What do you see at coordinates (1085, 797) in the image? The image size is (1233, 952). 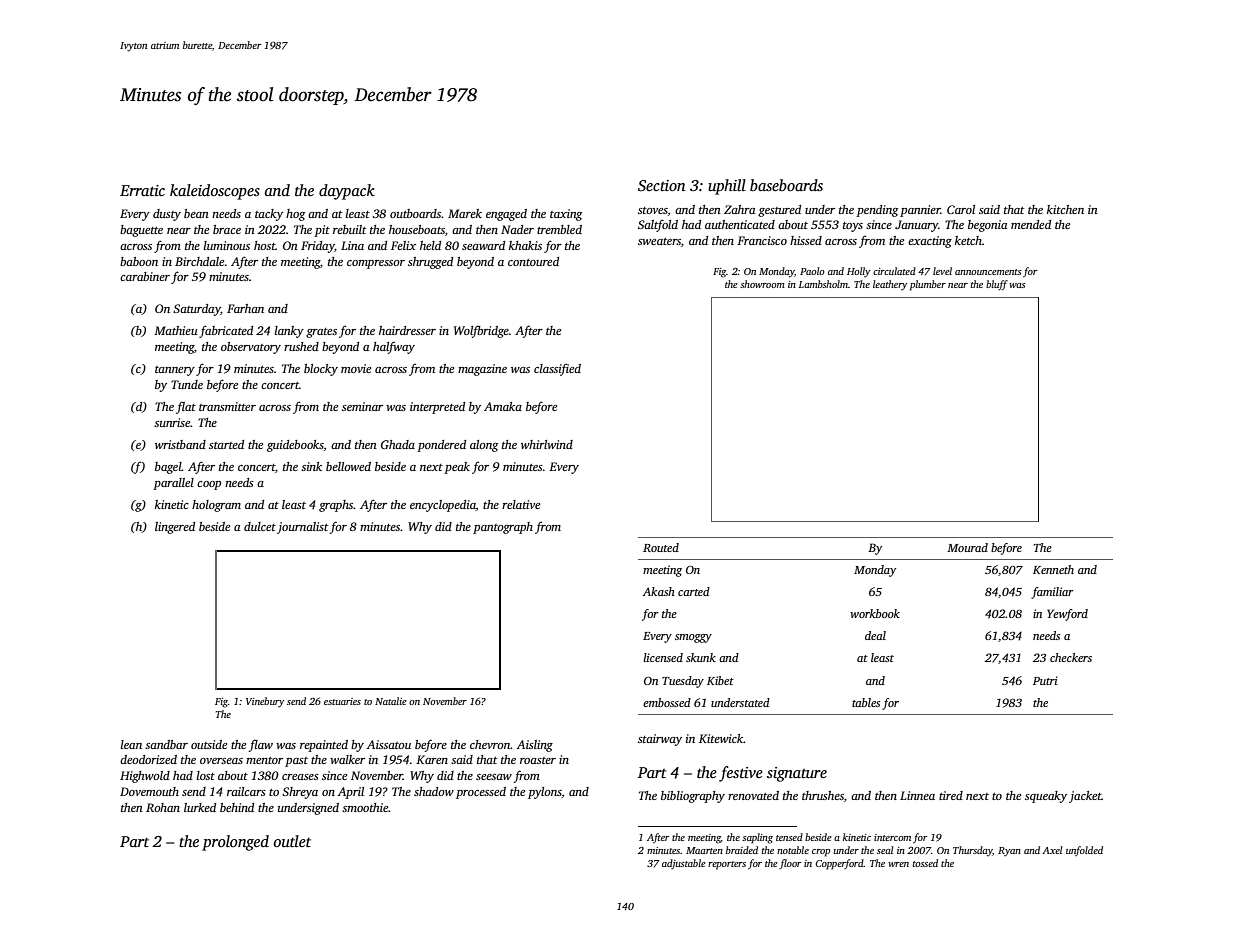 I see `jacket` at bounding box center [1085, 797].
